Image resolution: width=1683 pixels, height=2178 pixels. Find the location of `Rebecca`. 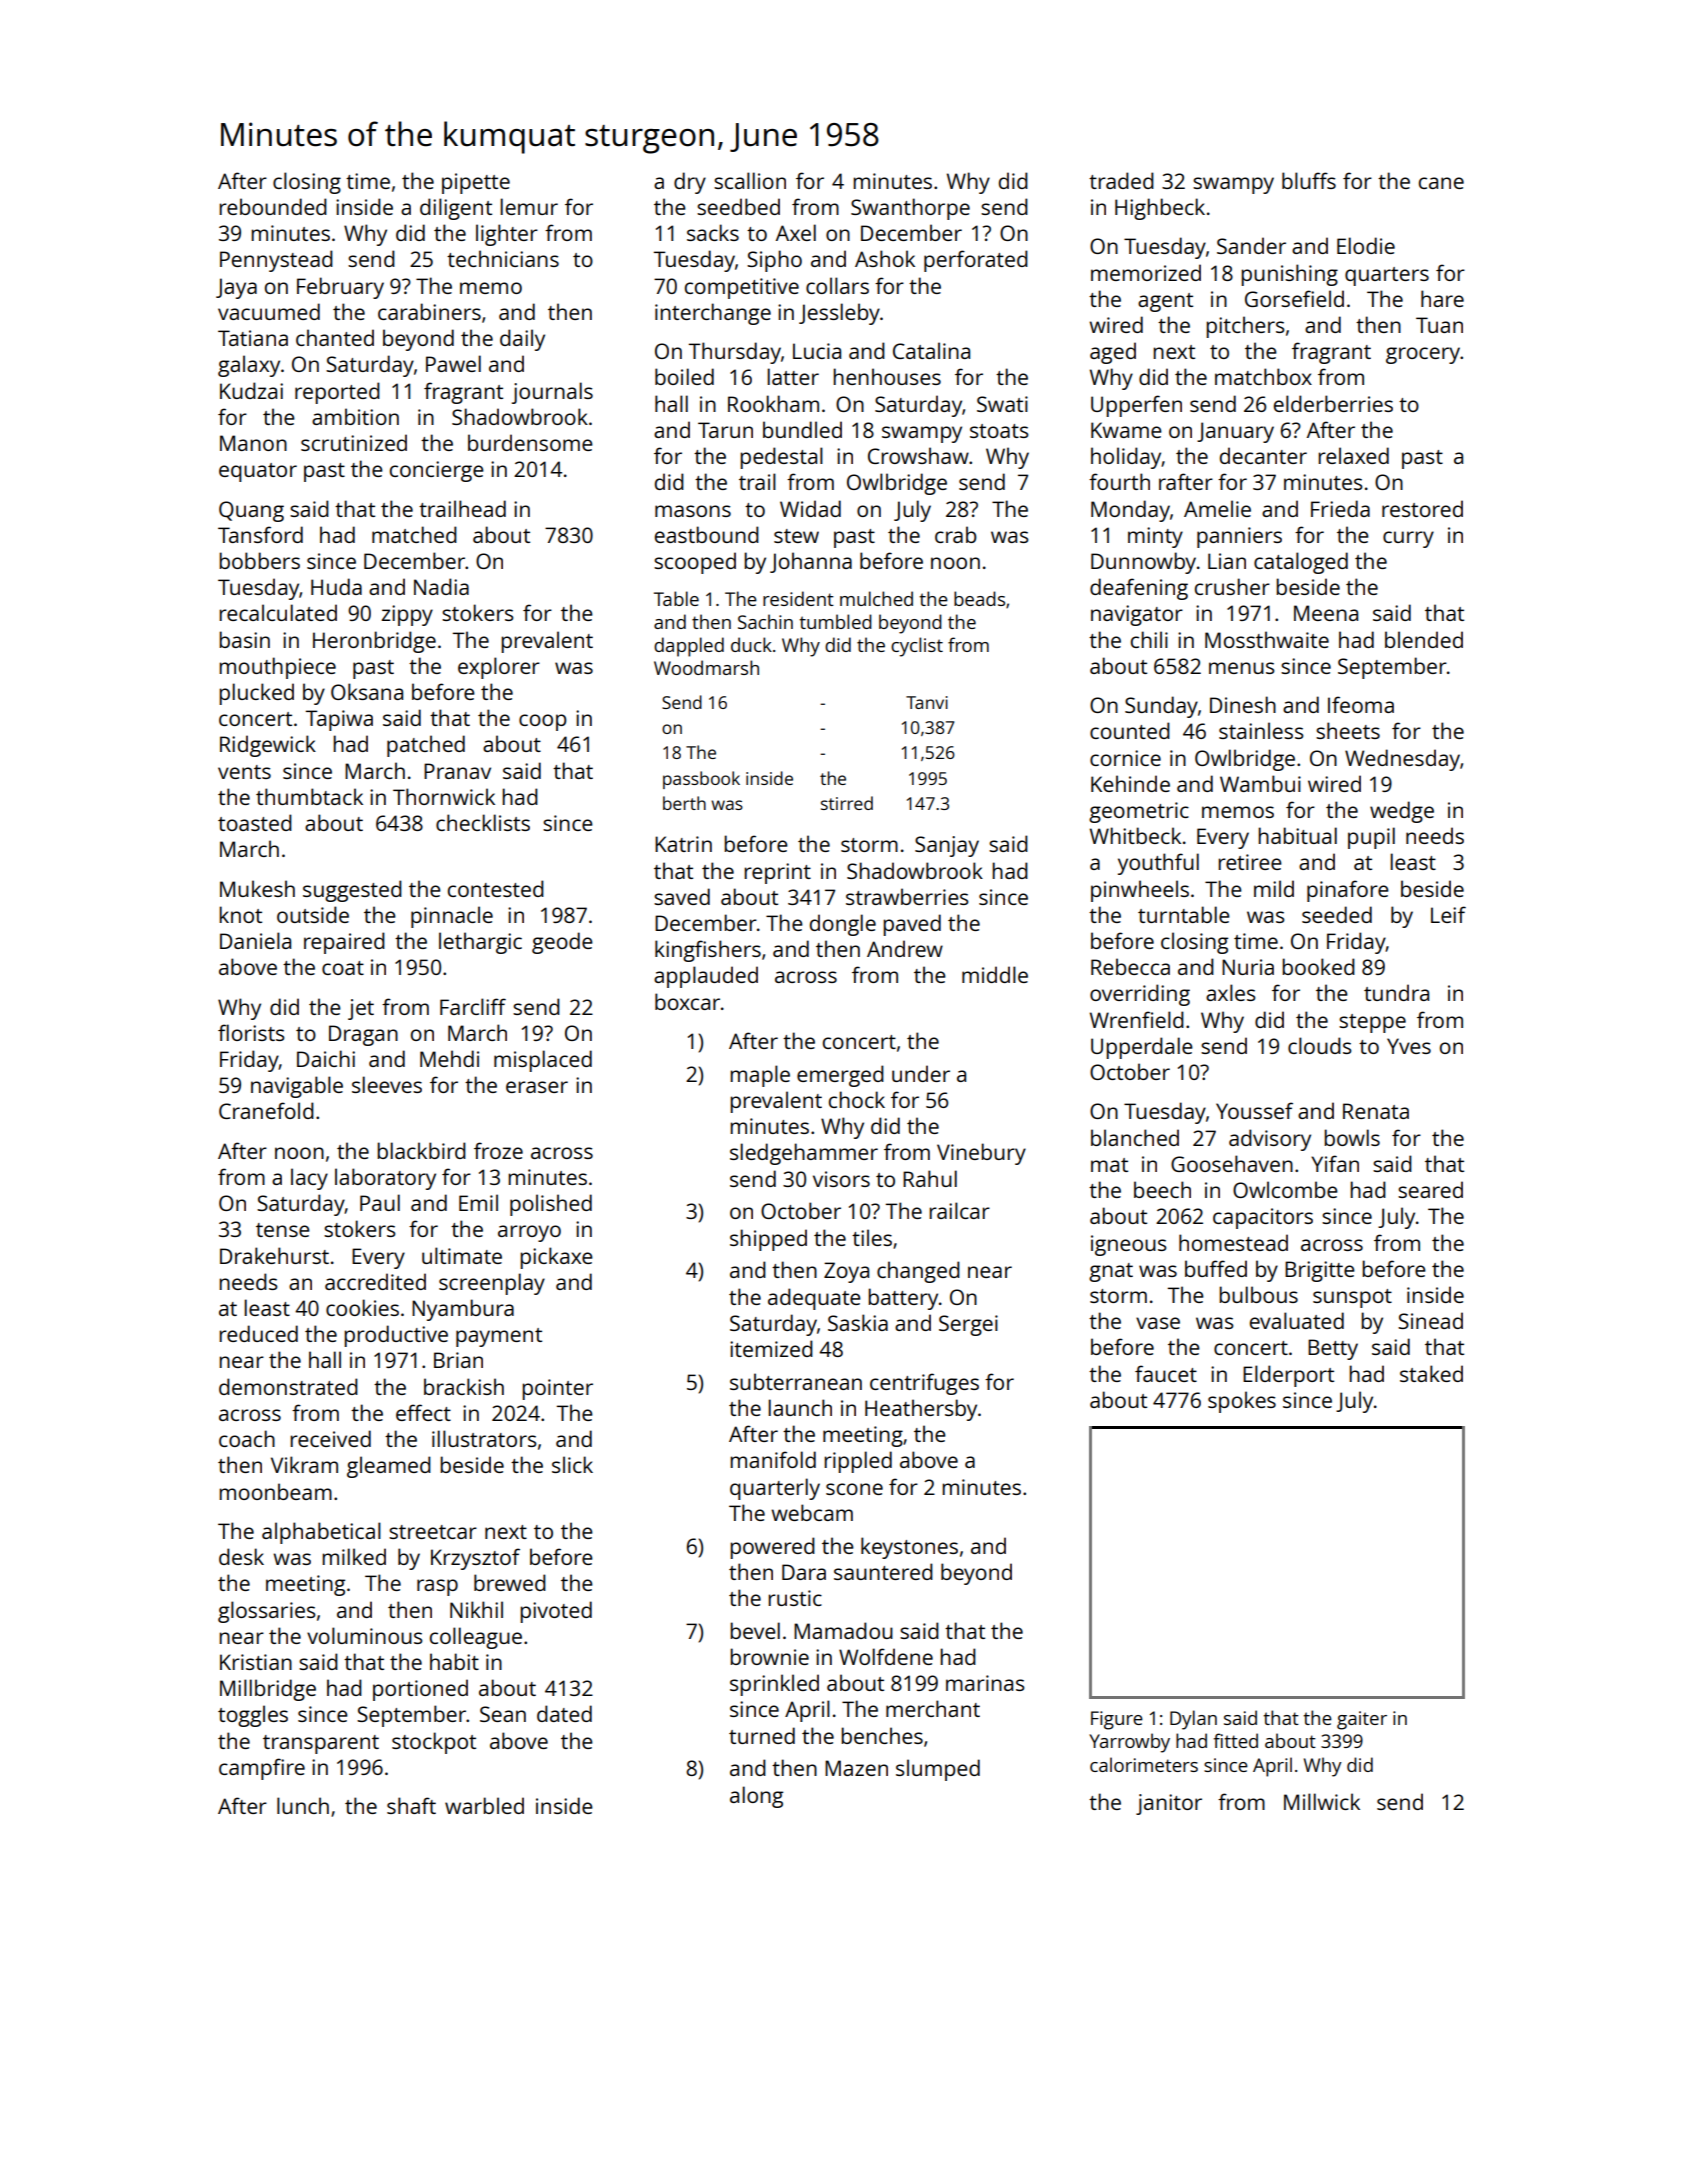

Rebecca is located at coordinates (1130, 966).
